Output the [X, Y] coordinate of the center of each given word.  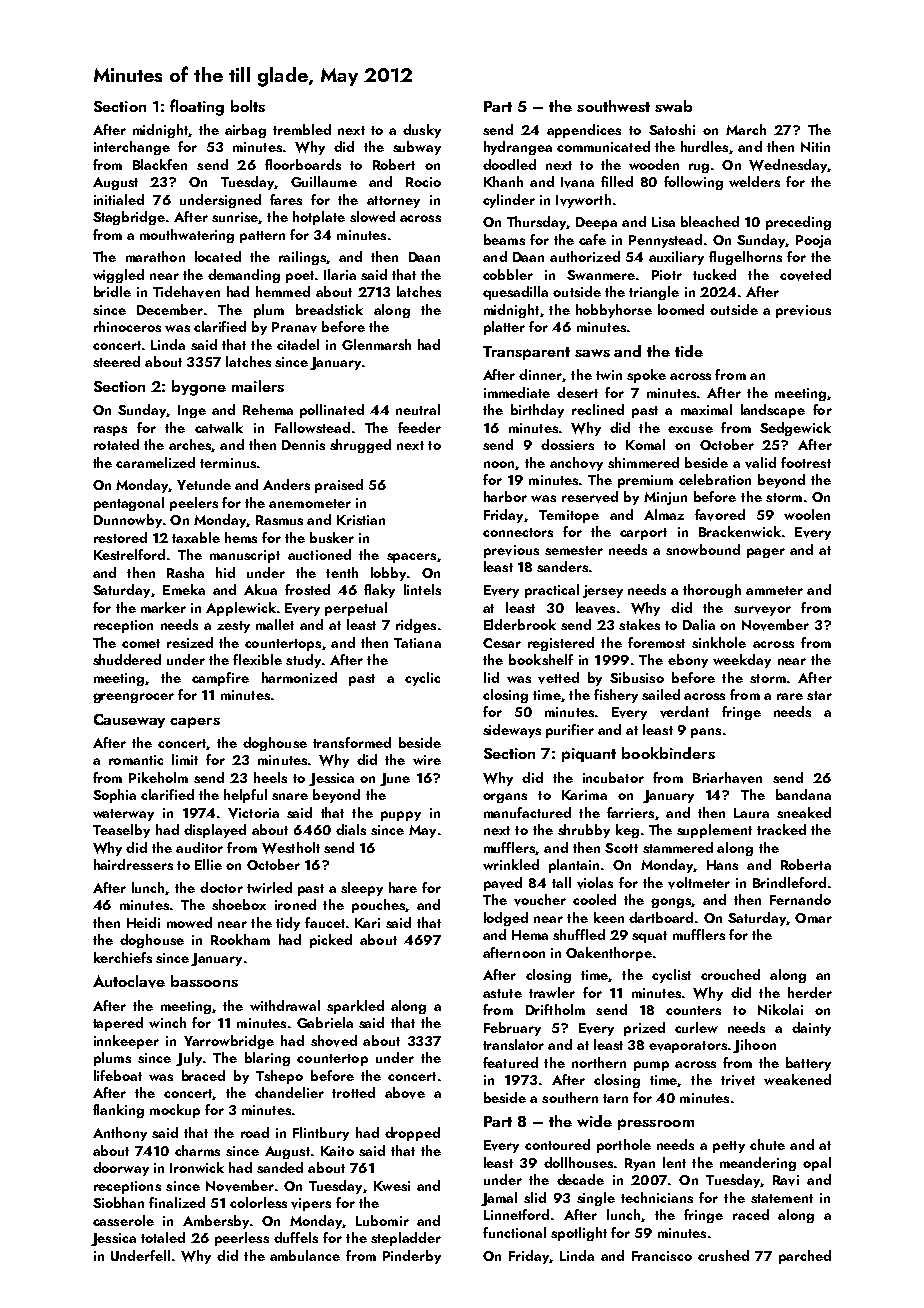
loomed [681, 309]
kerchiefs [123, 957]
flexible [257, 659]
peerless [242, 1239]
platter [504, 328]
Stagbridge [129, 218]
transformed [352, 742]
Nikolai [780, 1009]
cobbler [508, 274]
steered [116, 361]
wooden [654, 164]
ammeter [774, 590]
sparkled [355, 1007]
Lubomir [382, 1220]
